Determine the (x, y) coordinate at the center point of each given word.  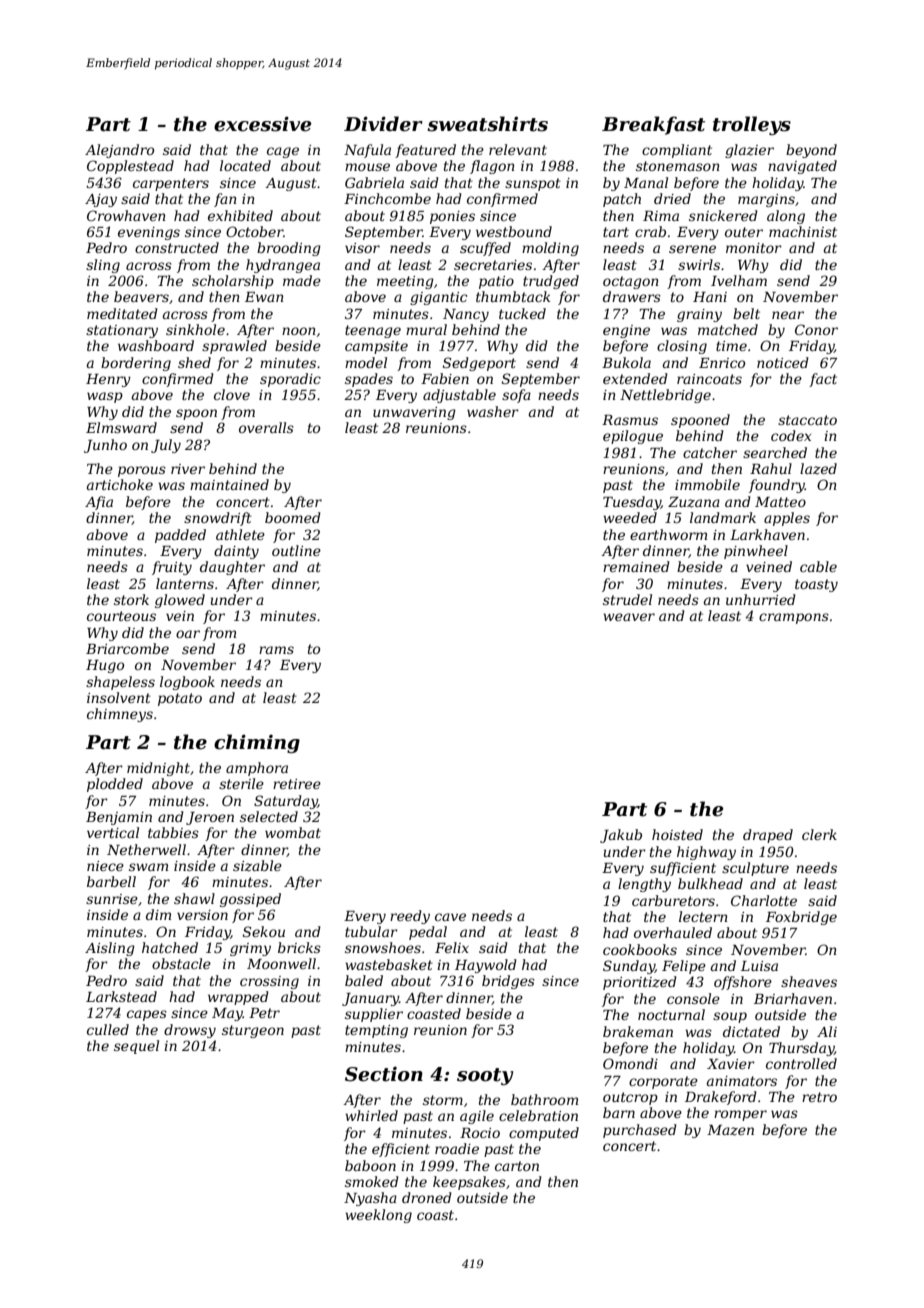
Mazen (730, 1130)
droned (427, 1197)
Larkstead (121, 996)
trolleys (752, 125)
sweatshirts (487, 124)
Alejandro (119, 151)
